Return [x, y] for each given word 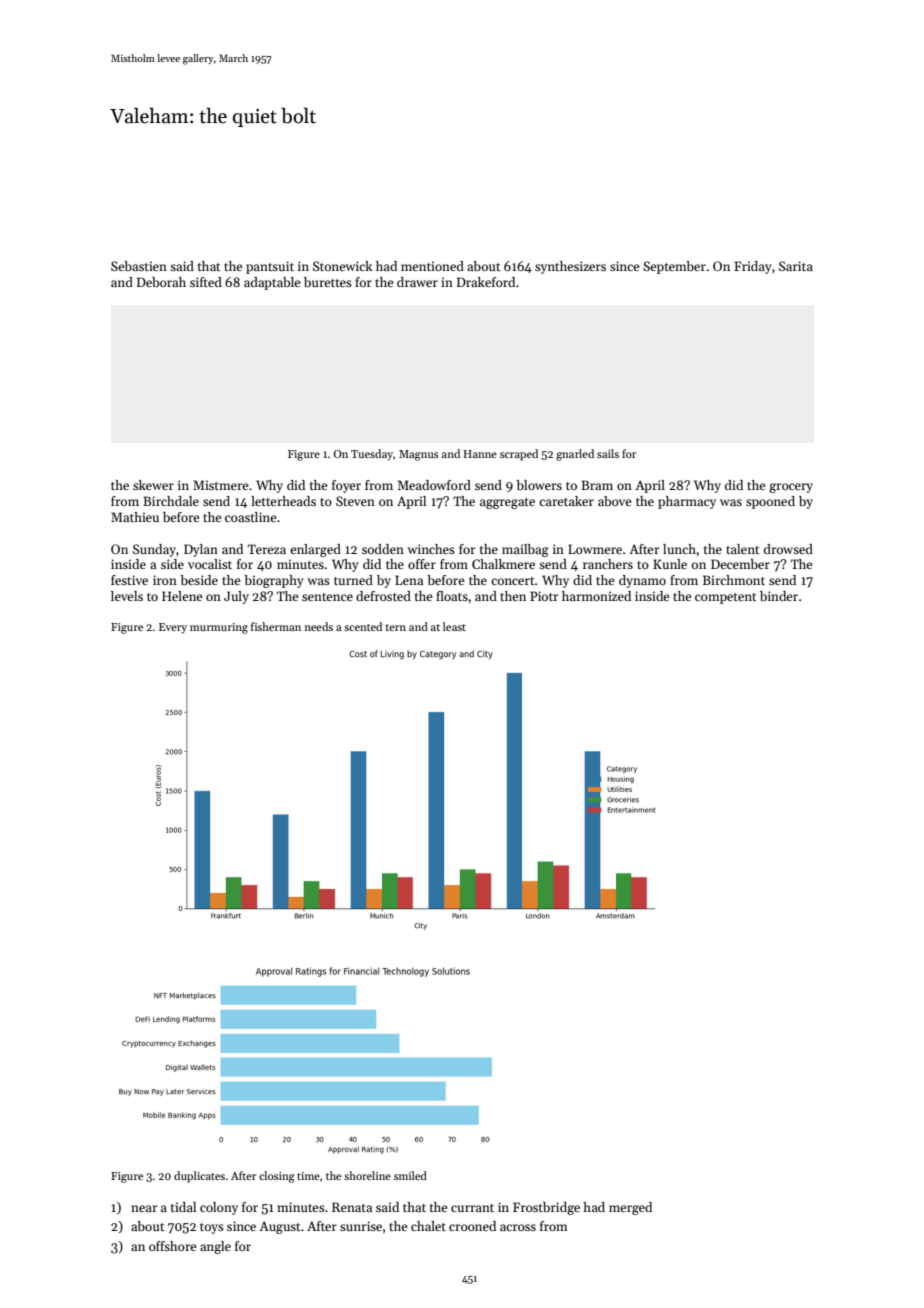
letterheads [283, 501]
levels [127, 596]
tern [395, 627]
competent [725, 598]
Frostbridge [546, 1208]
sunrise [361, 1226]
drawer [417, 282]
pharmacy [687, 502]
